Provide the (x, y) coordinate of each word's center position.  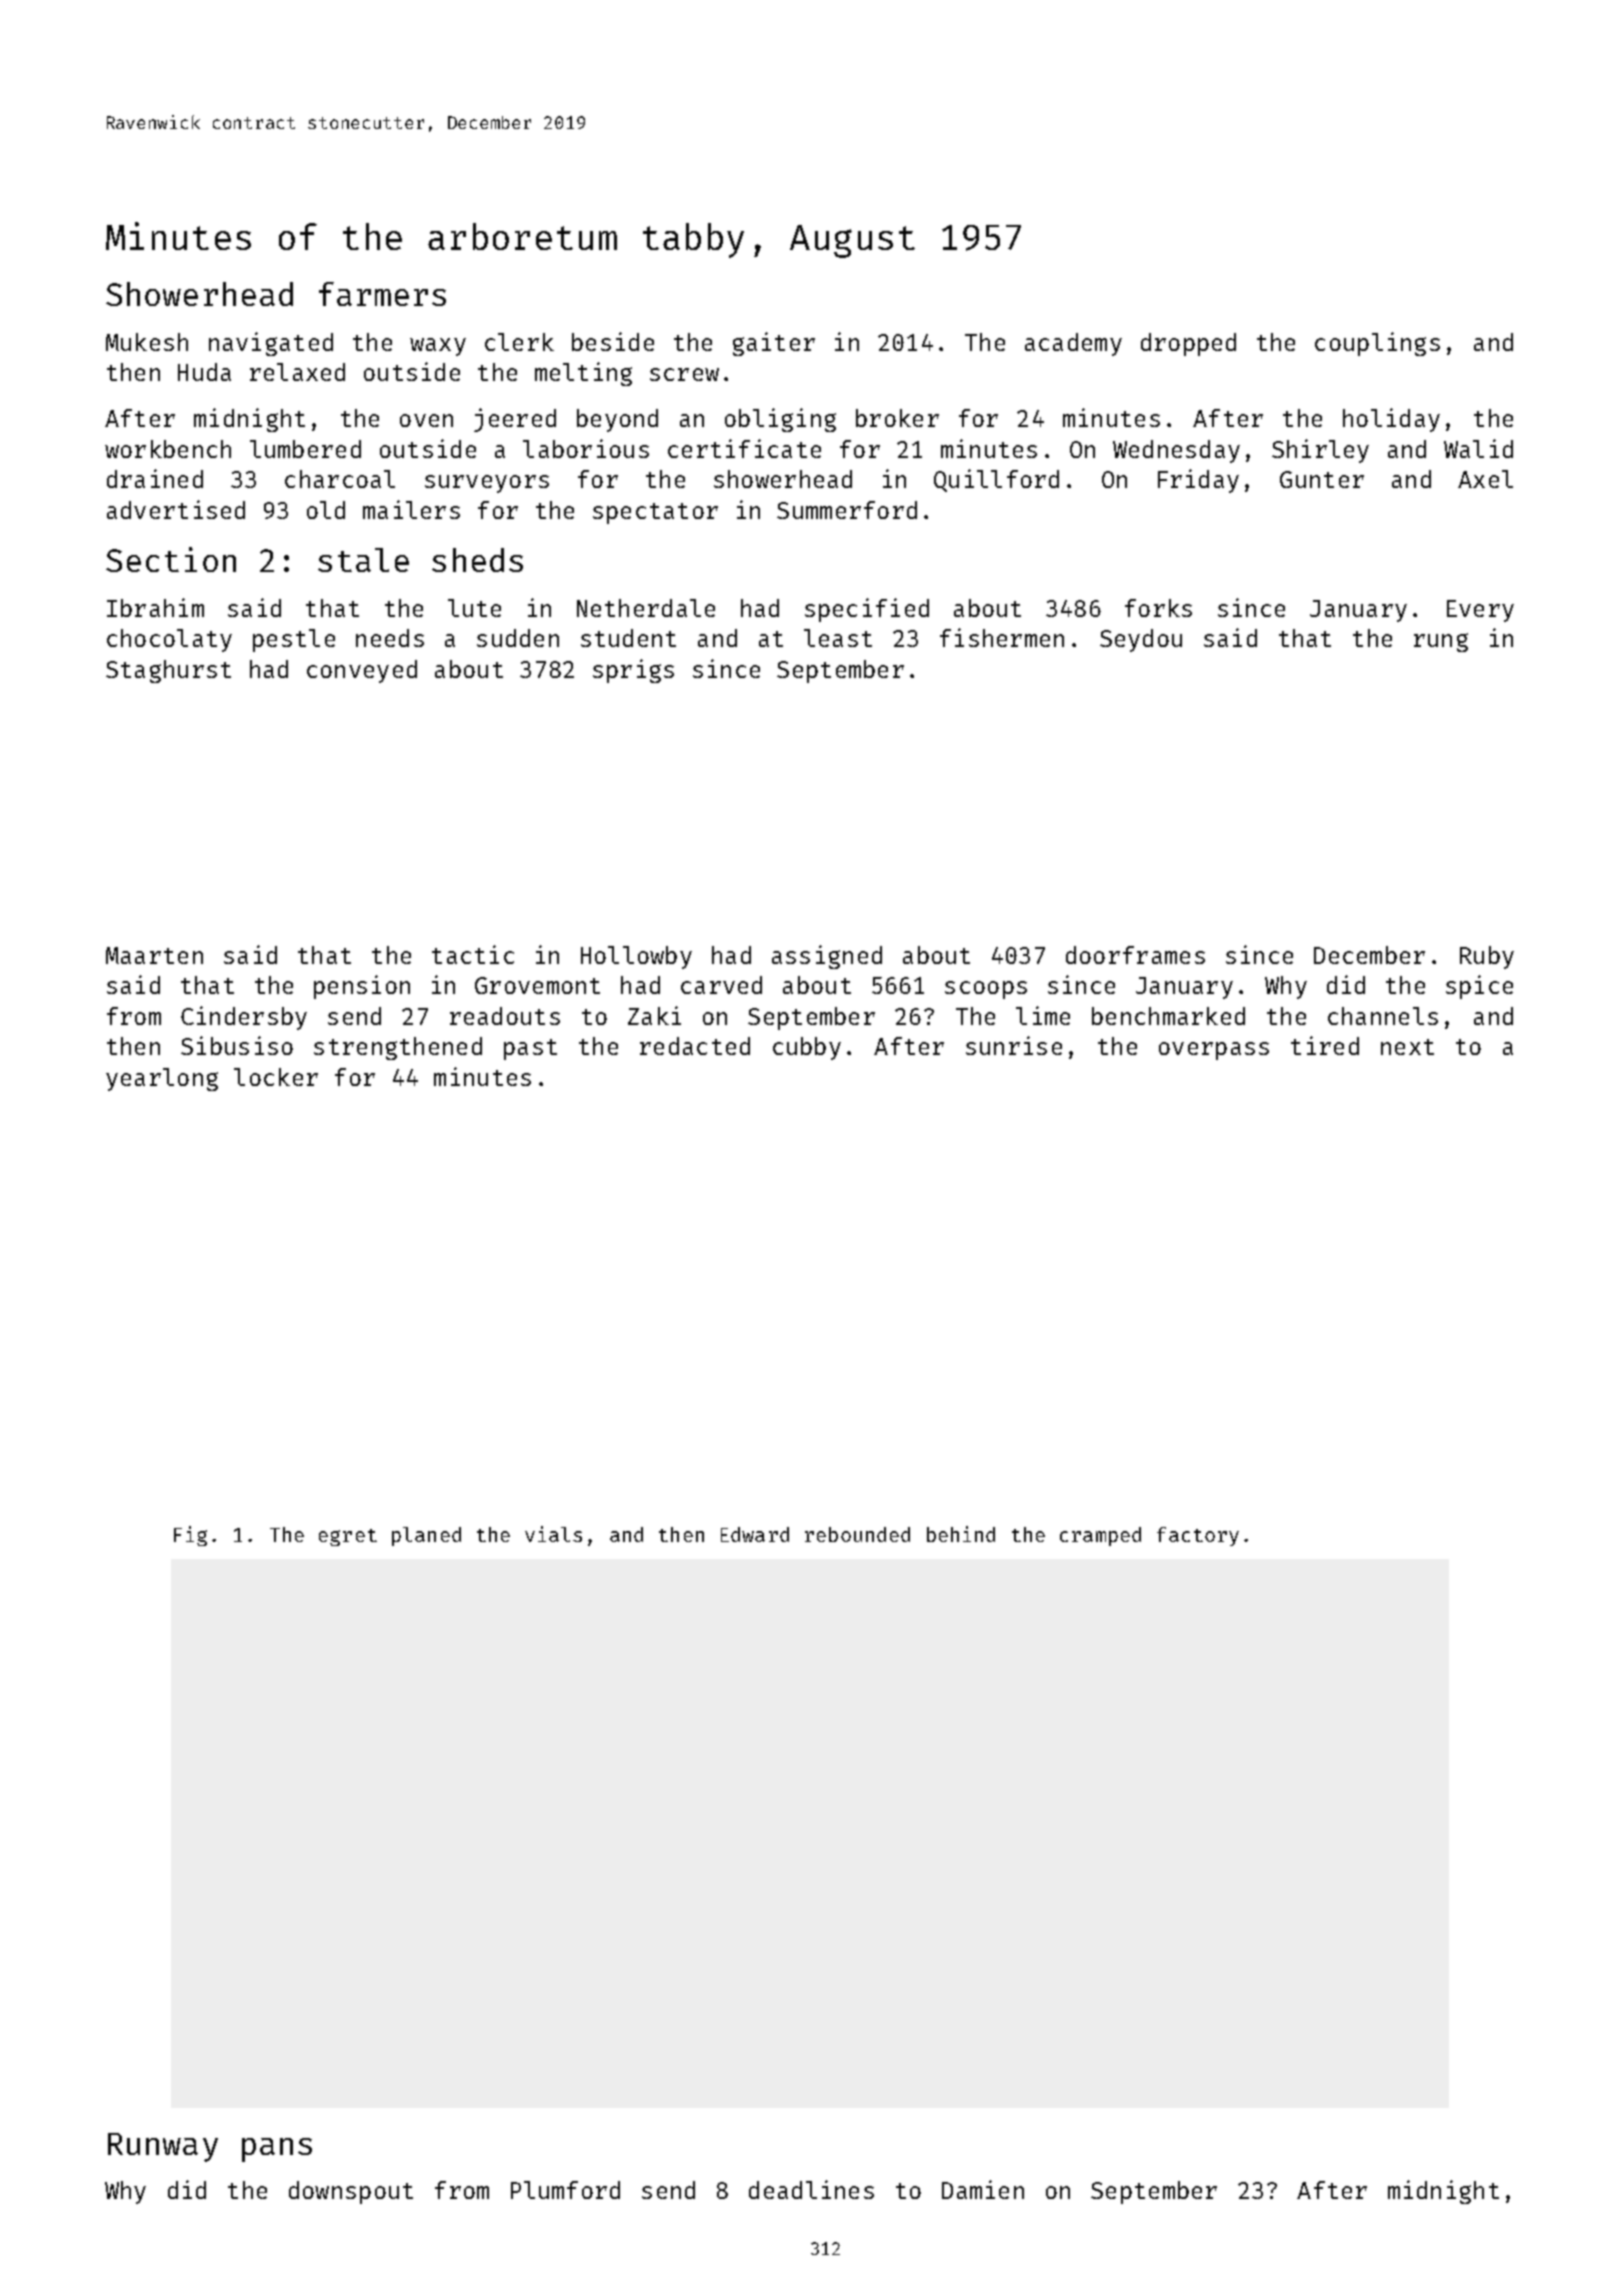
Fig (190, 1536)
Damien (983, 2189)
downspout (351, 2192)
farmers (382, 294)
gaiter (774, 344)
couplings (1377, 344)
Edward (755, 1534)
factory (1198, 1536)
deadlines (811, 2189)
